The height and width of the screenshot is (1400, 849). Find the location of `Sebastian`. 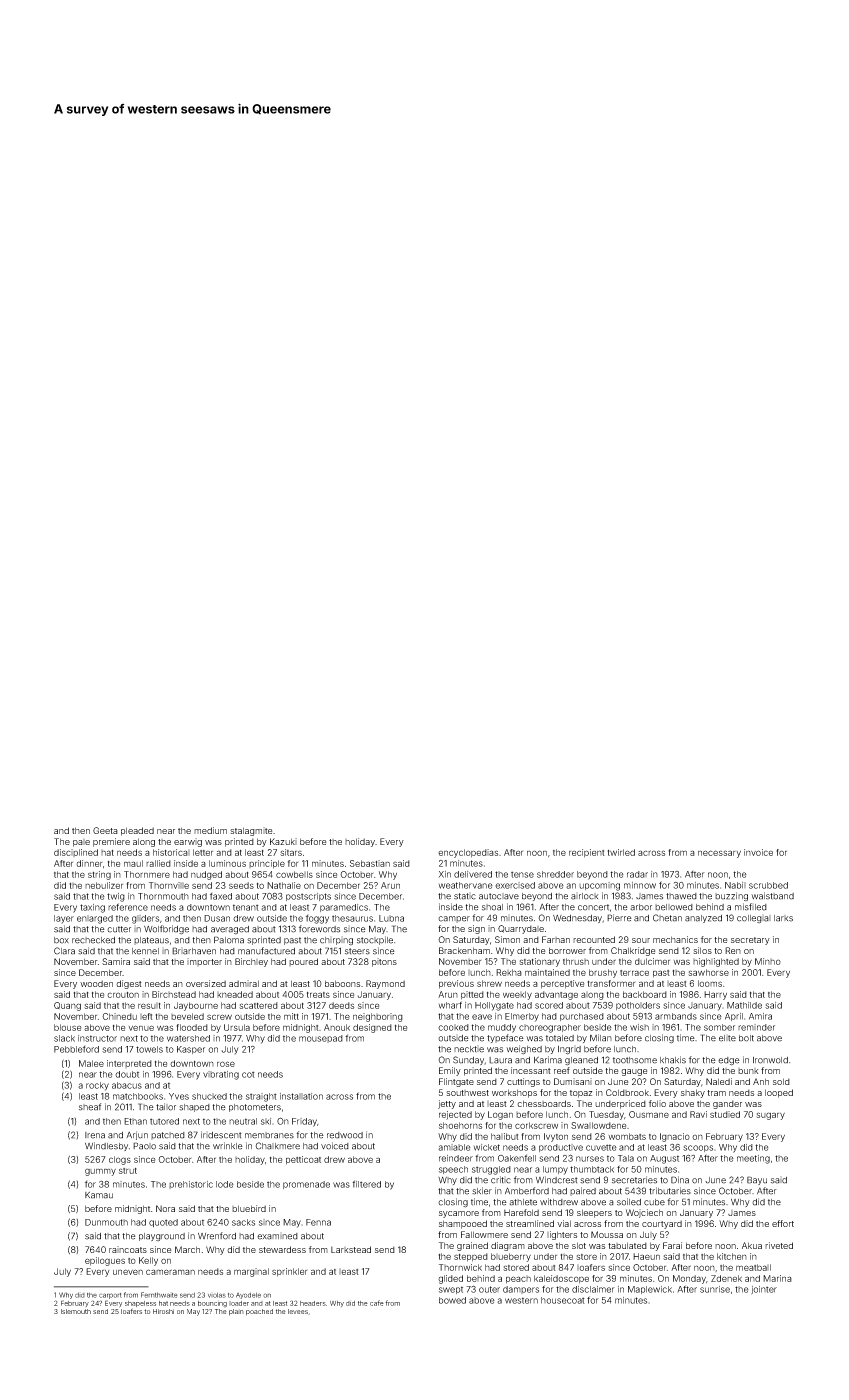

Sebastian is located at coordinates (370, 863).
